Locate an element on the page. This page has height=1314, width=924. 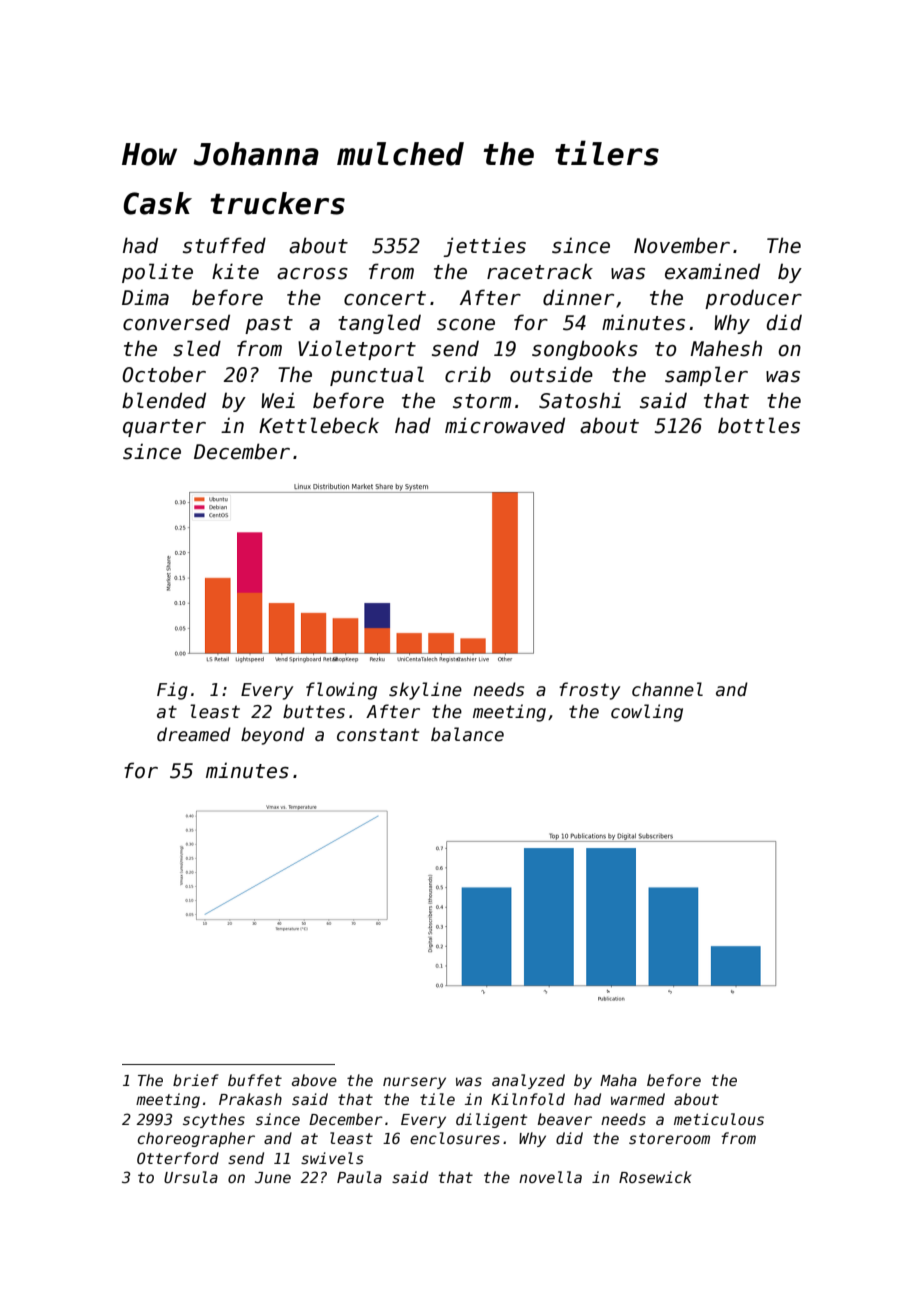
concert is located at coordinates (385, 298).
